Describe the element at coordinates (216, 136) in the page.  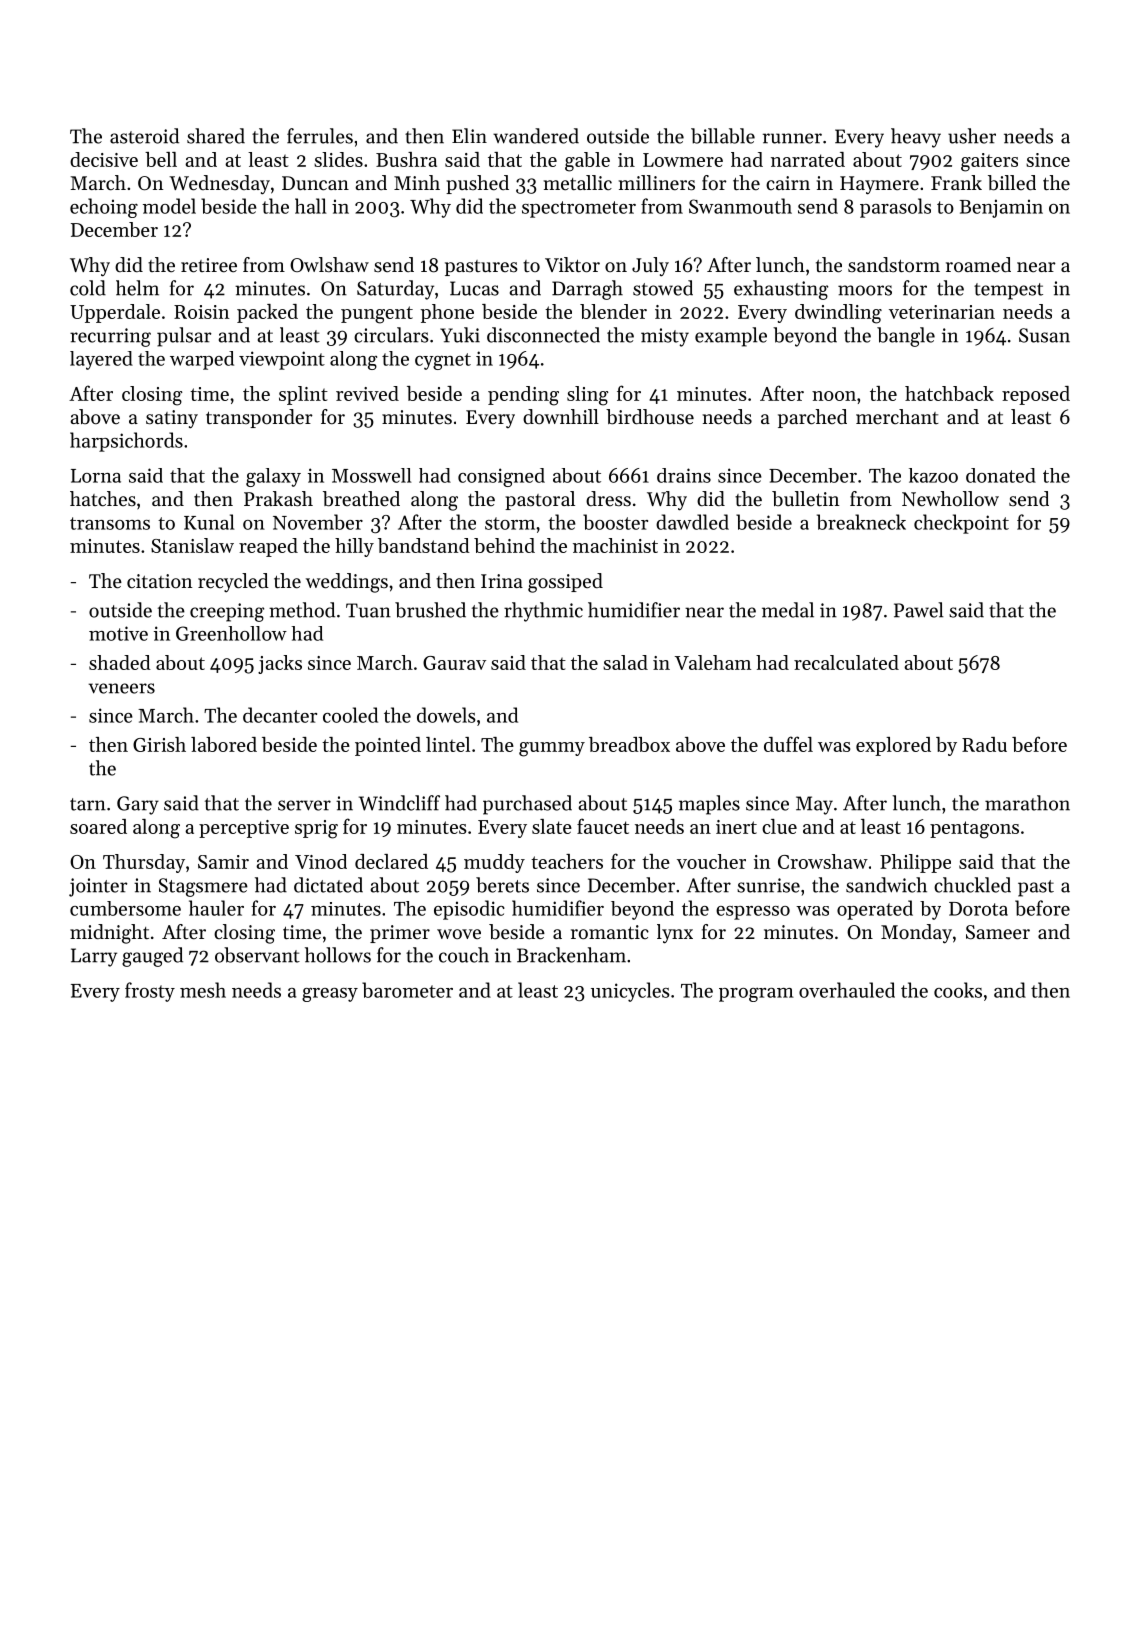
I see `shared` at that location.
